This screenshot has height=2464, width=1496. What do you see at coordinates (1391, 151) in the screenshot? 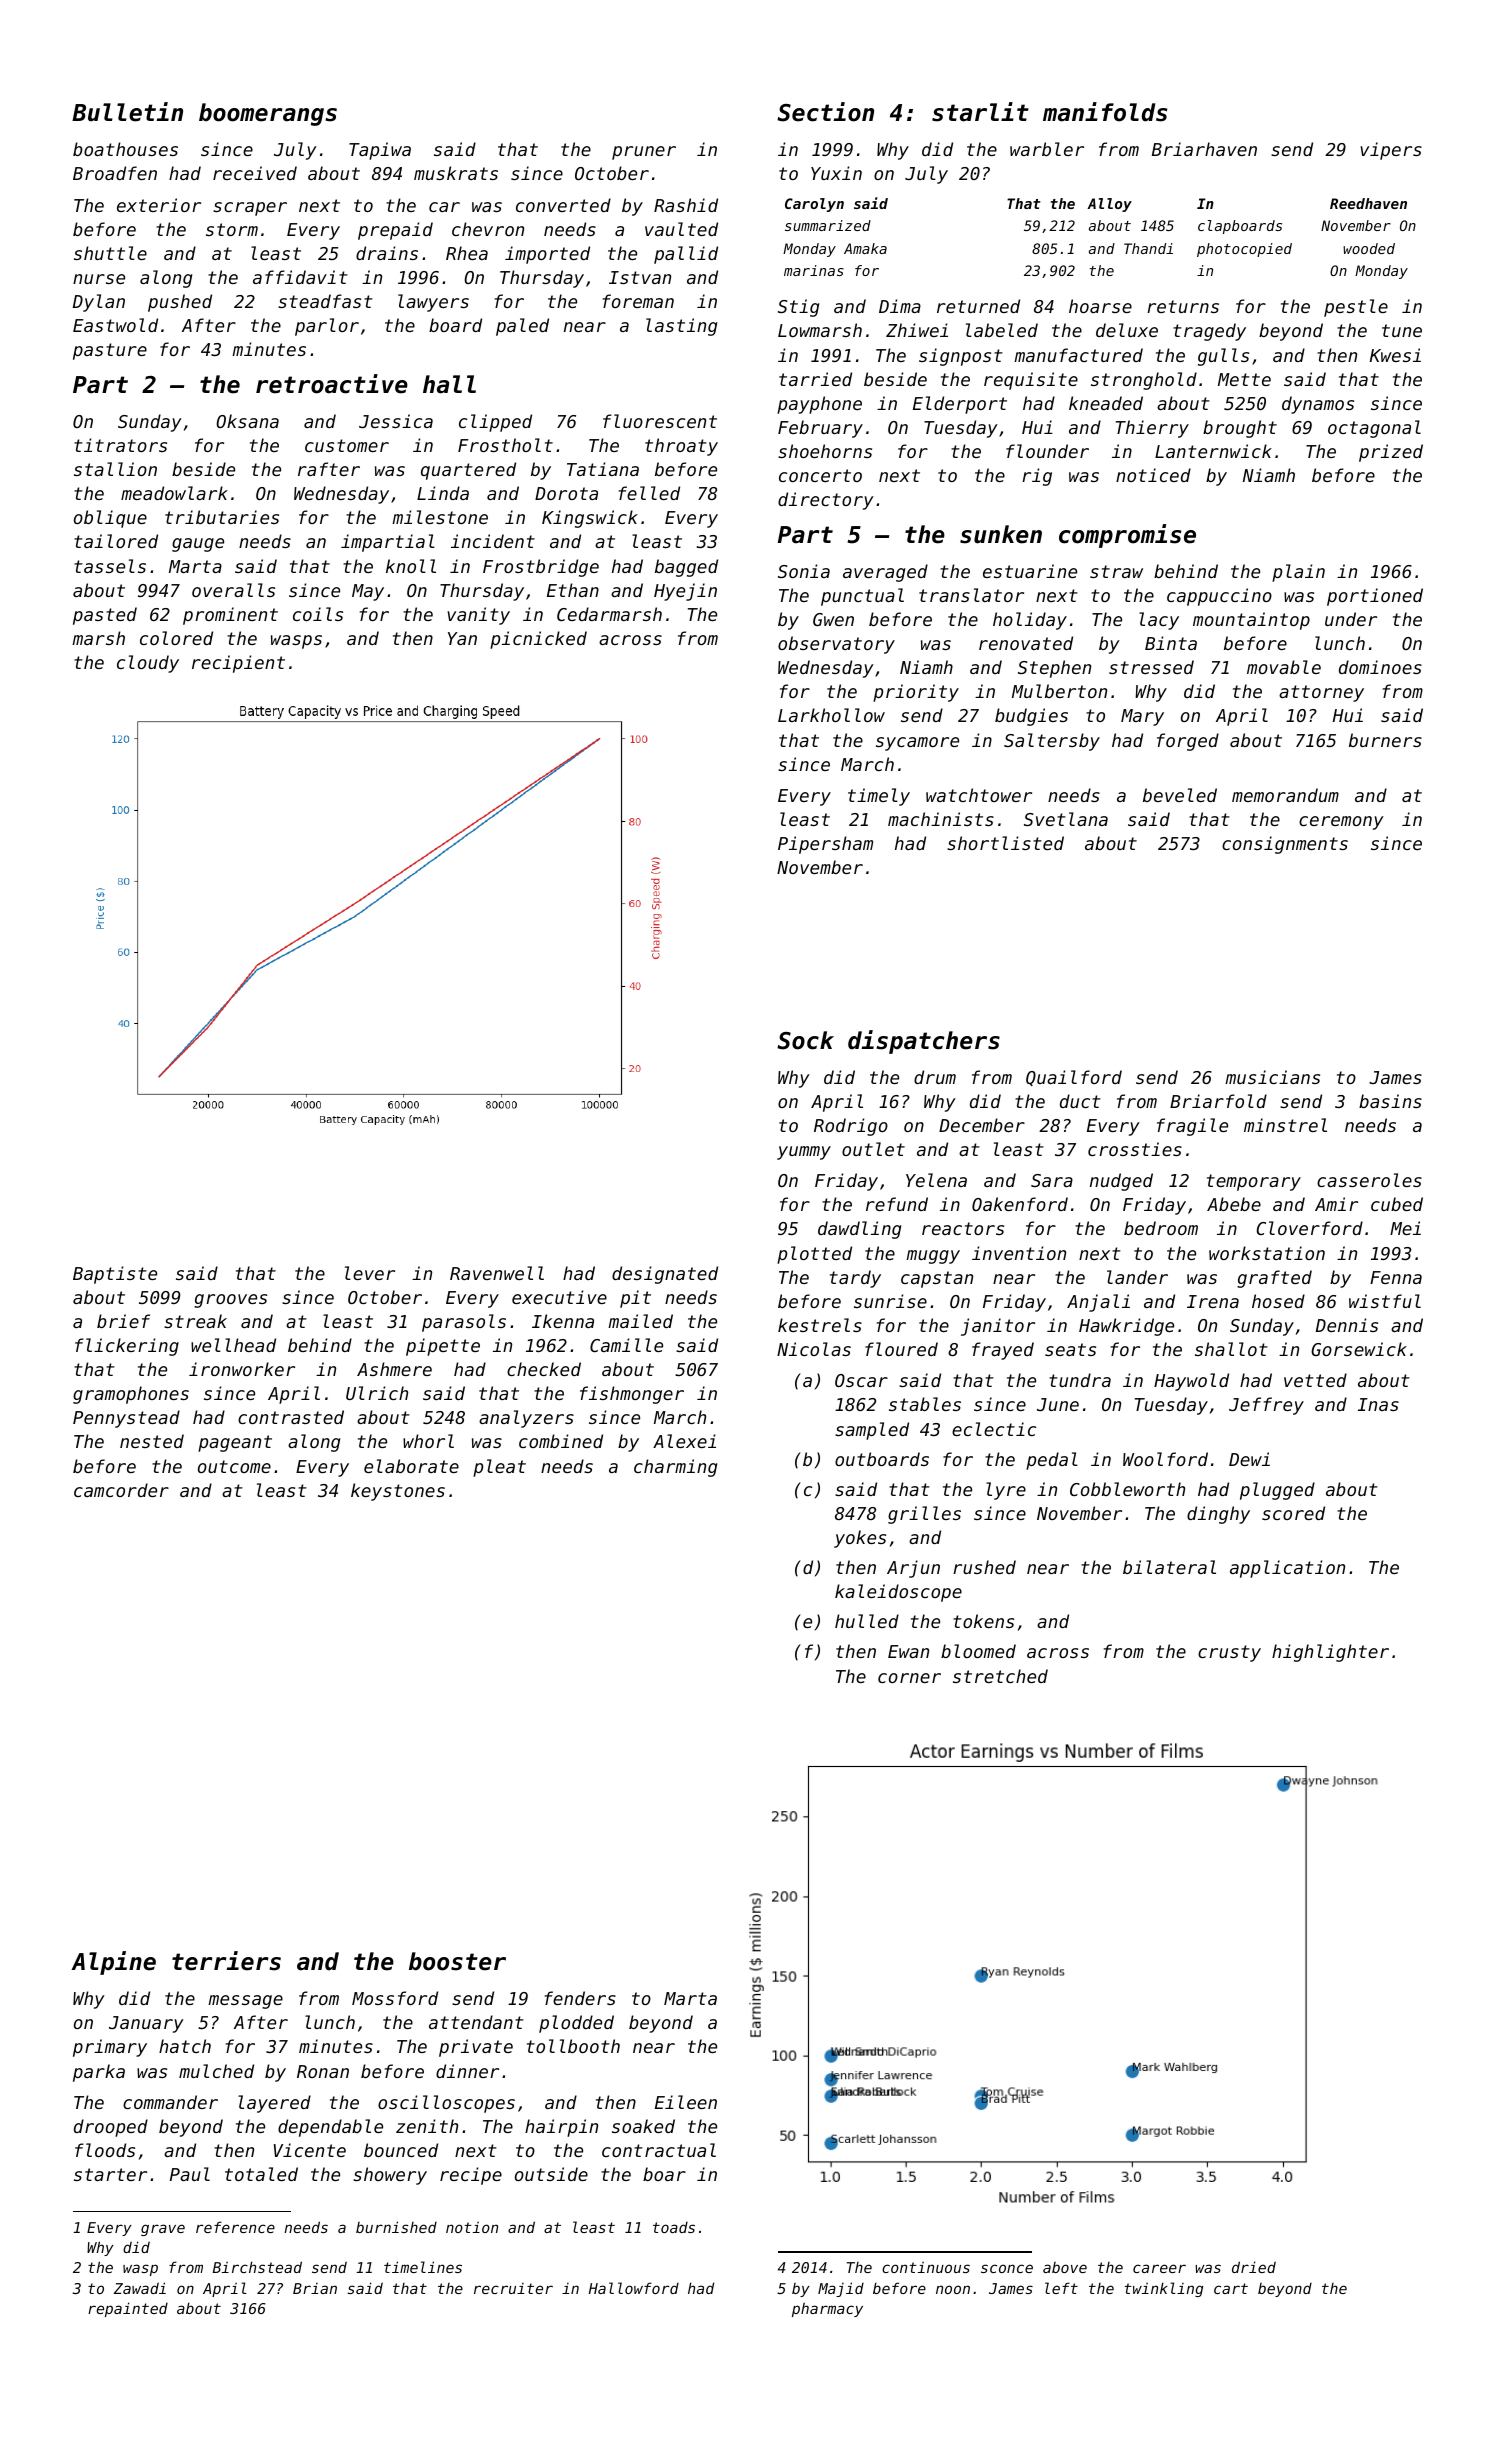
I see `vipers` at bounding box center [1391, 151].
